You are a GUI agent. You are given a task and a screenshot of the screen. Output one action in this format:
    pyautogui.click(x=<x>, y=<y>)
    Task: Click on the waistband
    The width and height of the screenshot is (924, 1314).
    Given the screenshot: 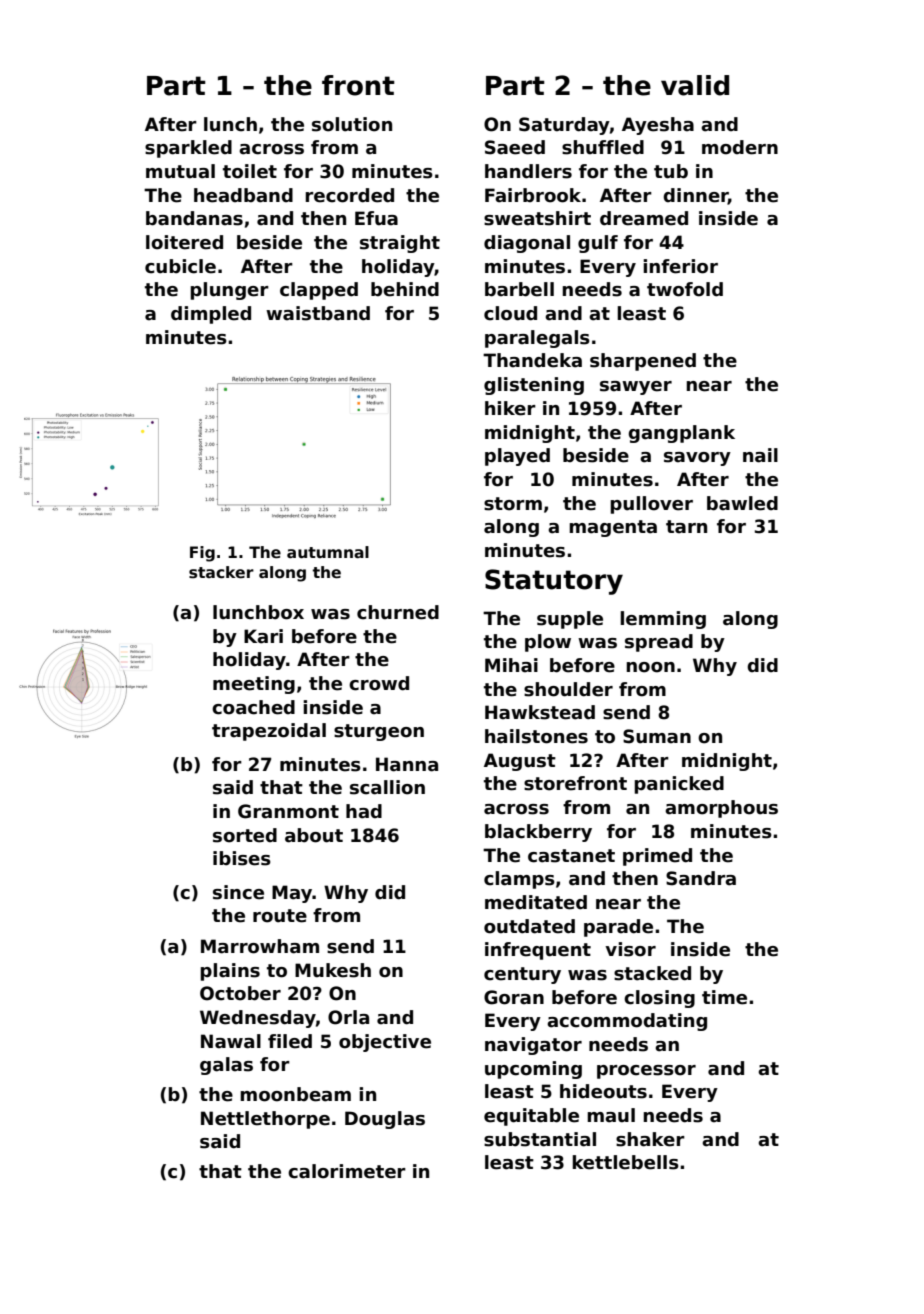 What is the action you would take?
    pyautogui.click(x=318, y=313)
